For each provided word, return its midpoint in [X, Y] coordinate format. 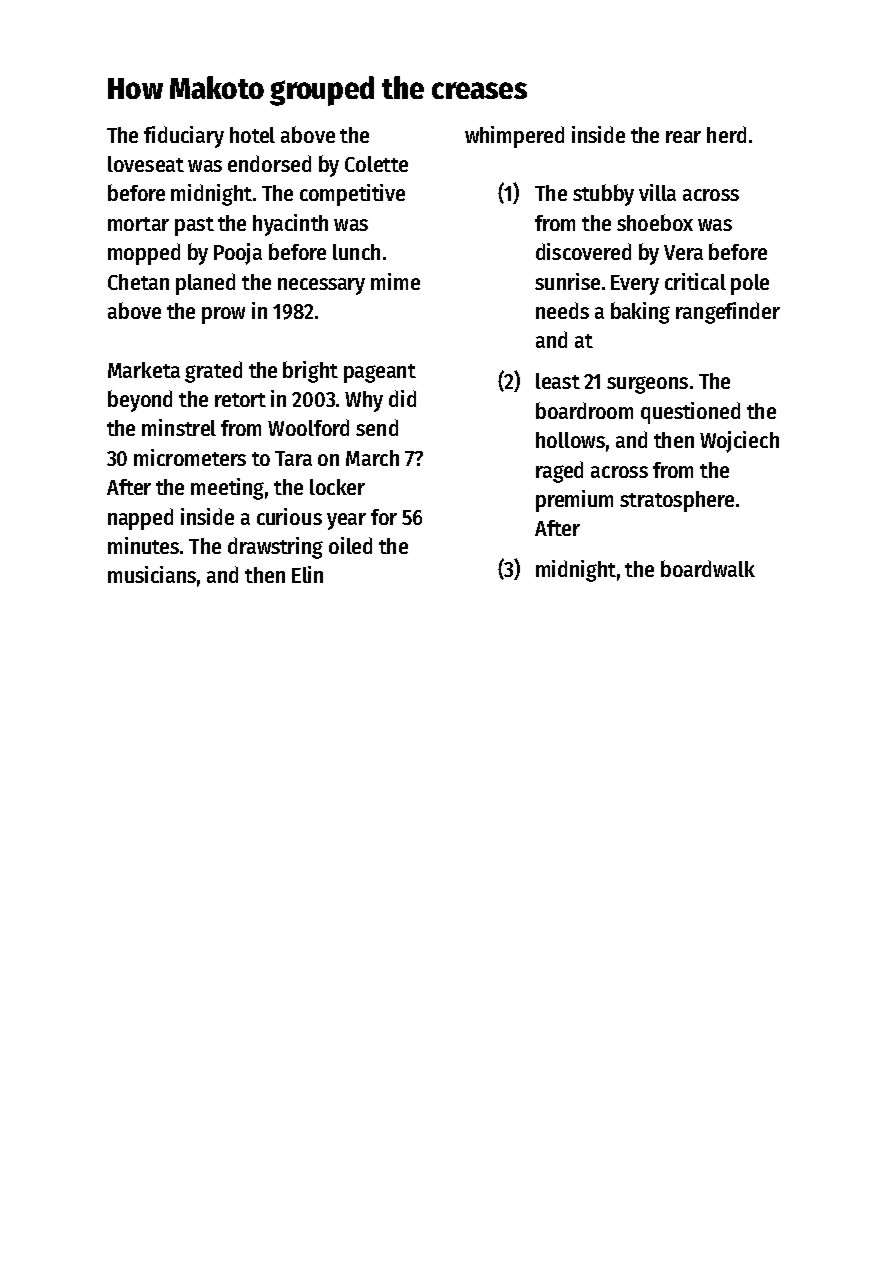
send [377, 427]
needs [562, 310]
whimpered [514, 137]
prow [223, 315]
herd [726, 134]
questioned [690, 413]
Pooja [238, 254]
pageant [380, 373]
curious [289, 516]
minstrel [179, 427]
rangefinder [728, 313]
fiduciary [184, 137]
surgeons [647, 385]
